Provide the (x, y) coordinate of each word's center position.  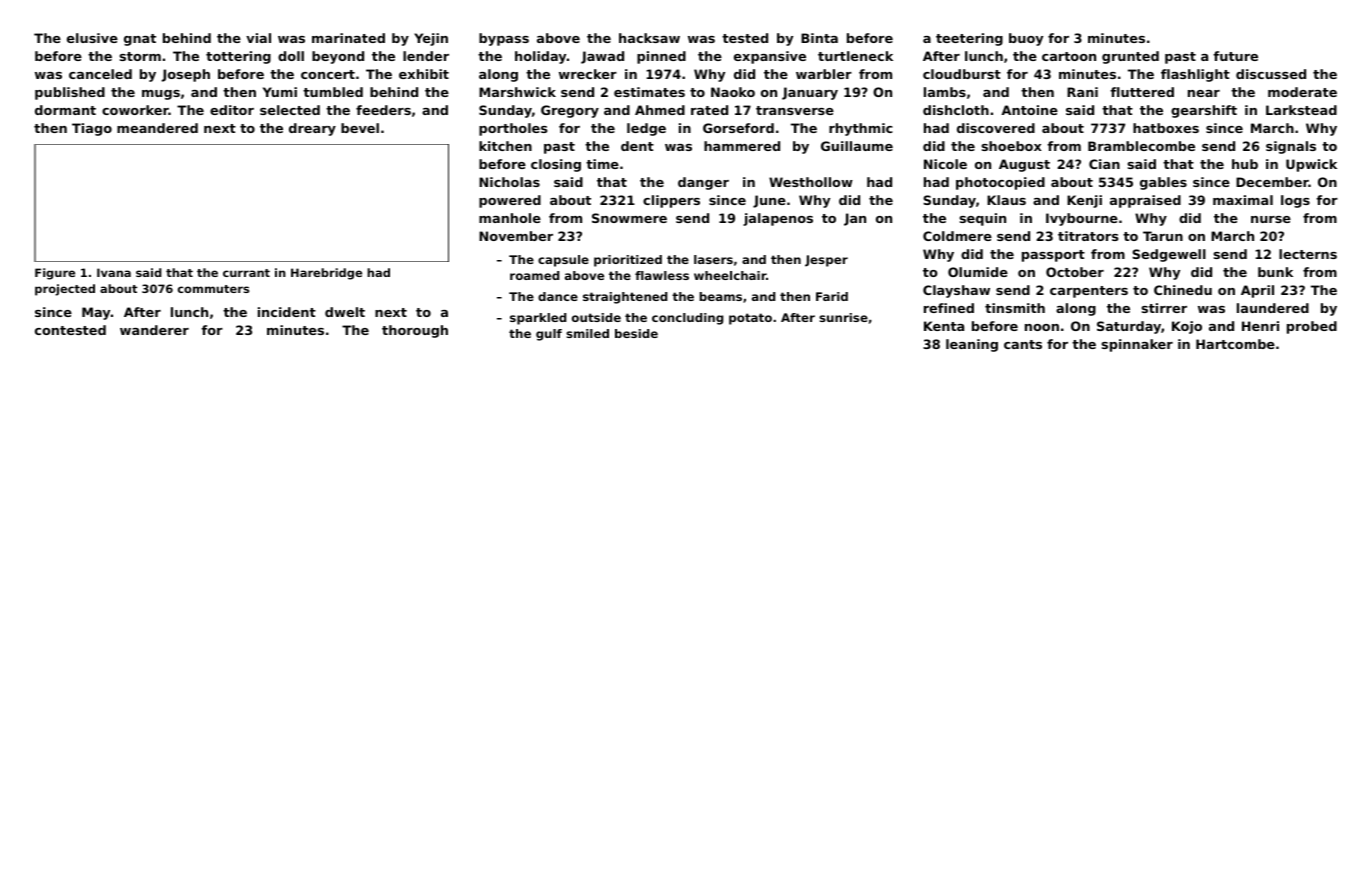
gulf (549, 335)
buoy (1026, 39)
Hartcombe (1235, 344)
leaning (972, 345)
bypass (504, 39)
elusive (92, 38)
